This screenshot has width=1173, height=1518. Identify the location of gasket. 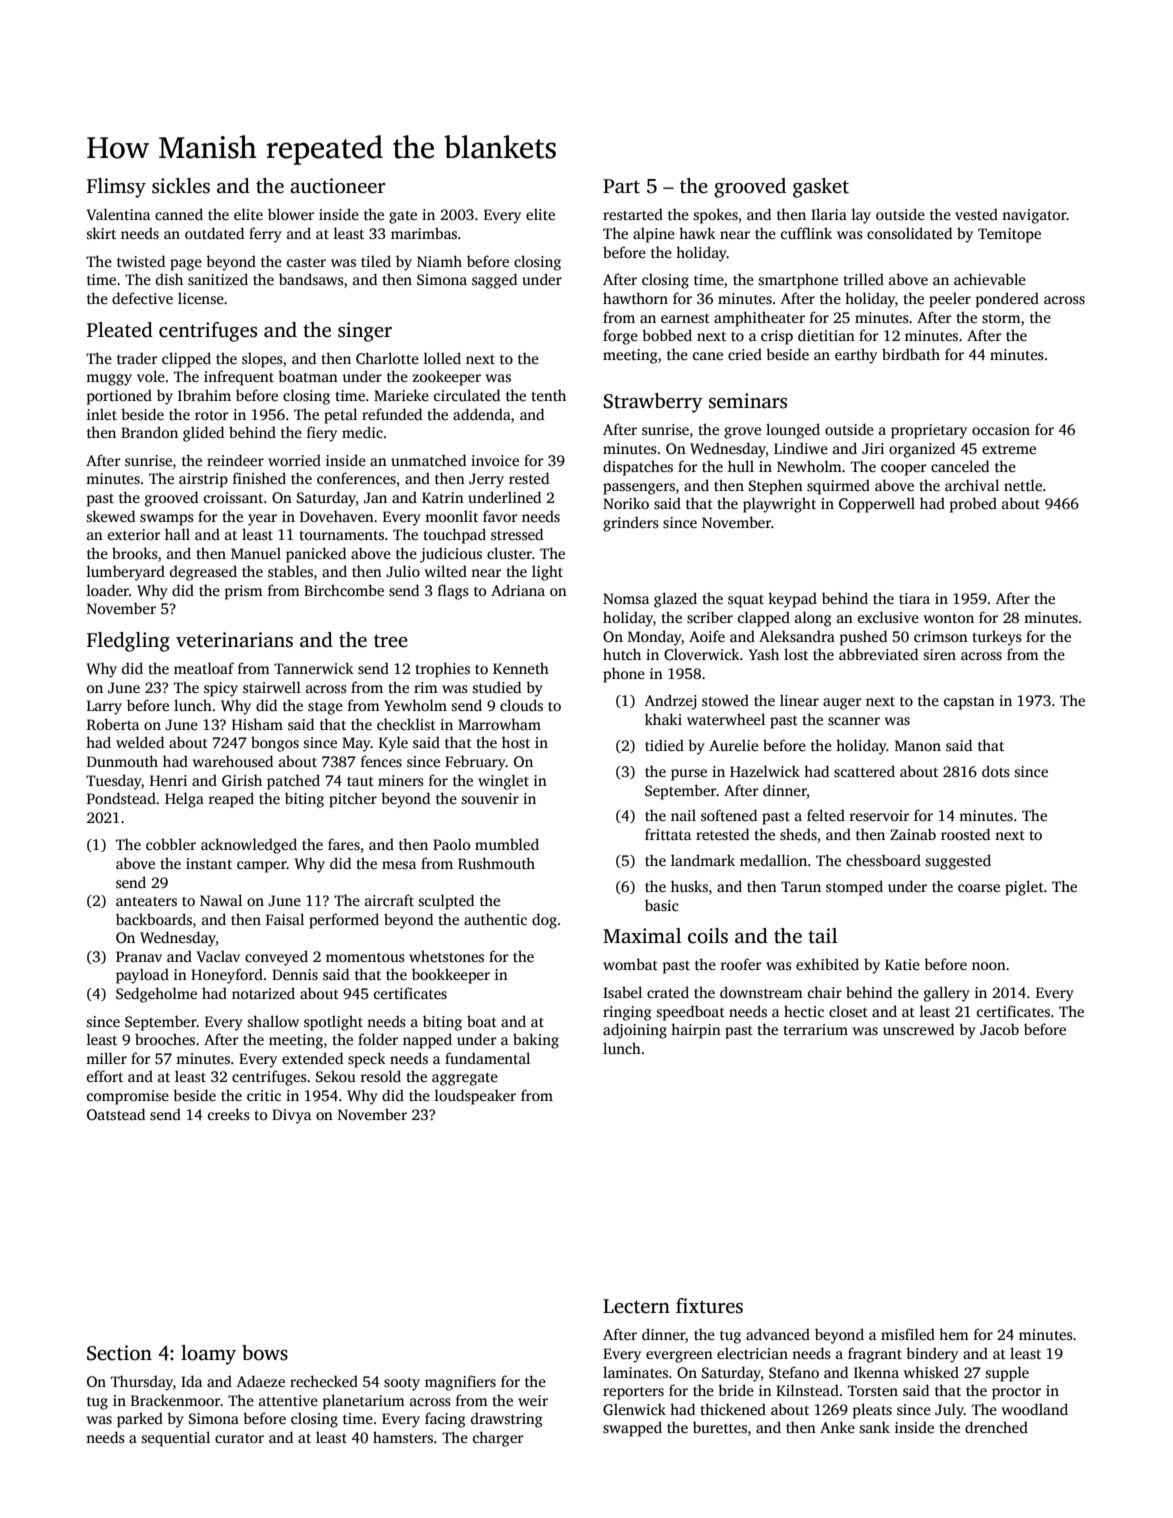
(821, 188).
